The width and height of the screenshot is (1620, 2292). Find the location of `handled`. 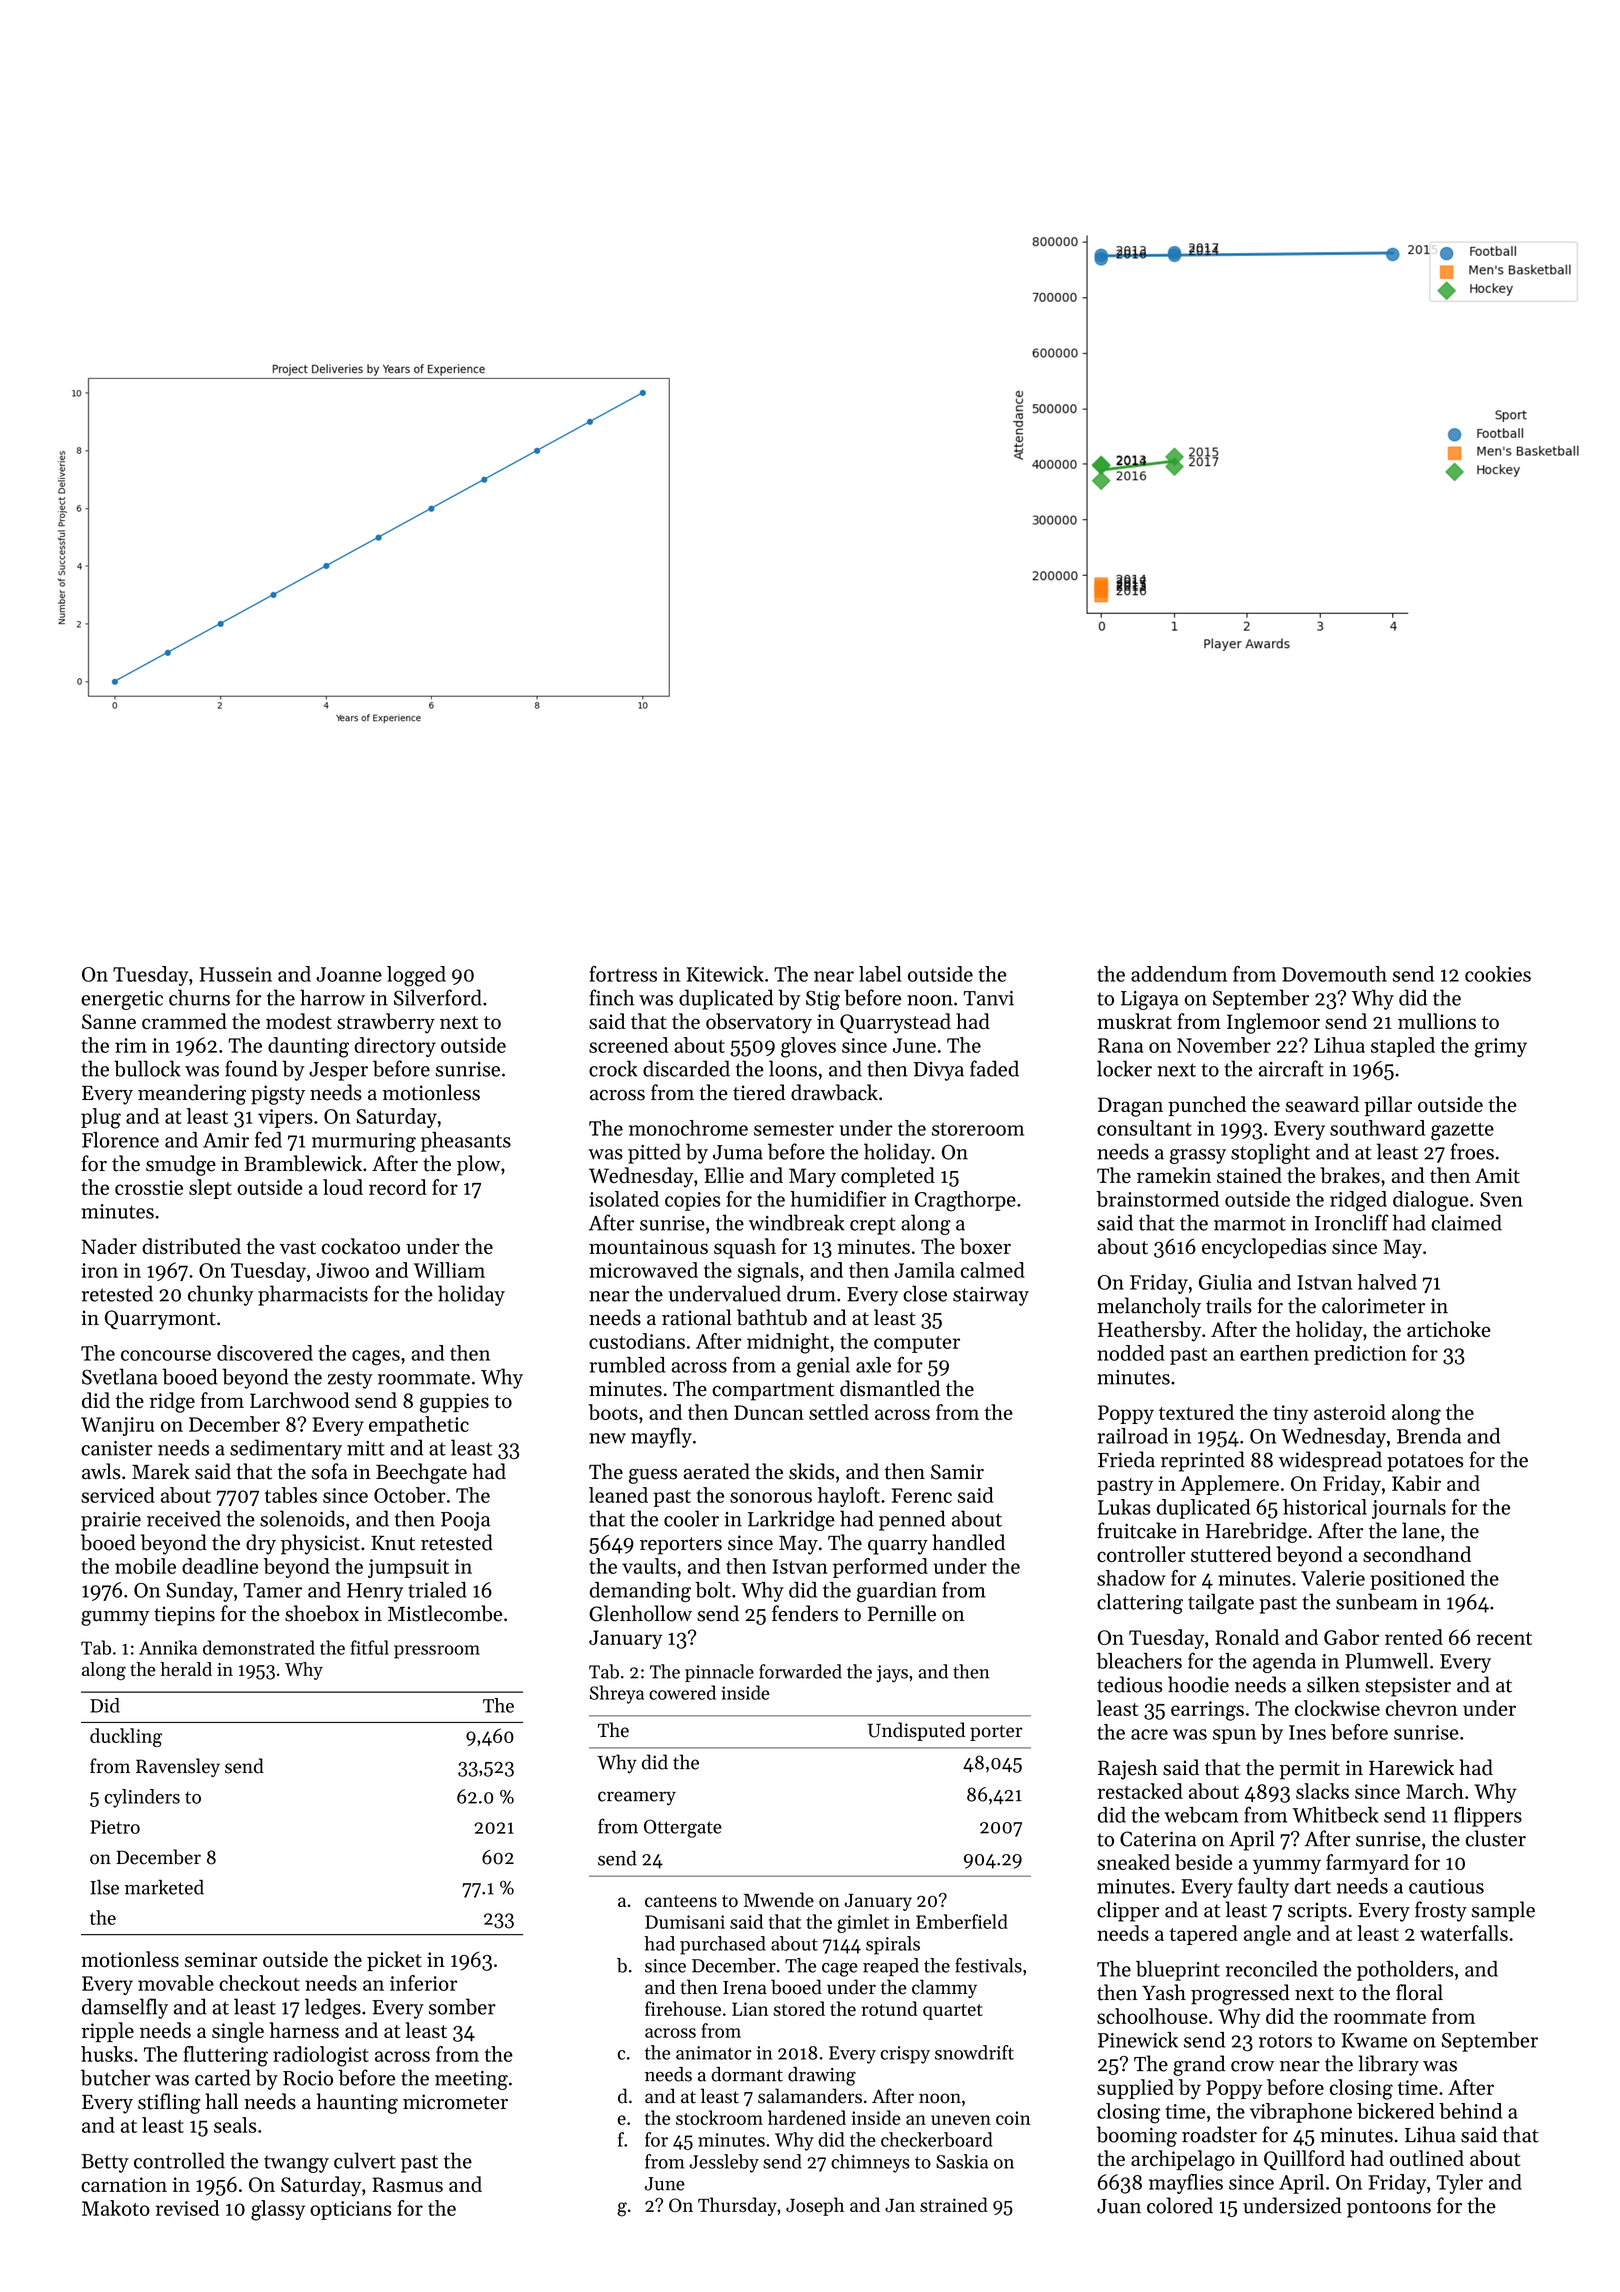

handled is located at coordinates (968, 1542).
